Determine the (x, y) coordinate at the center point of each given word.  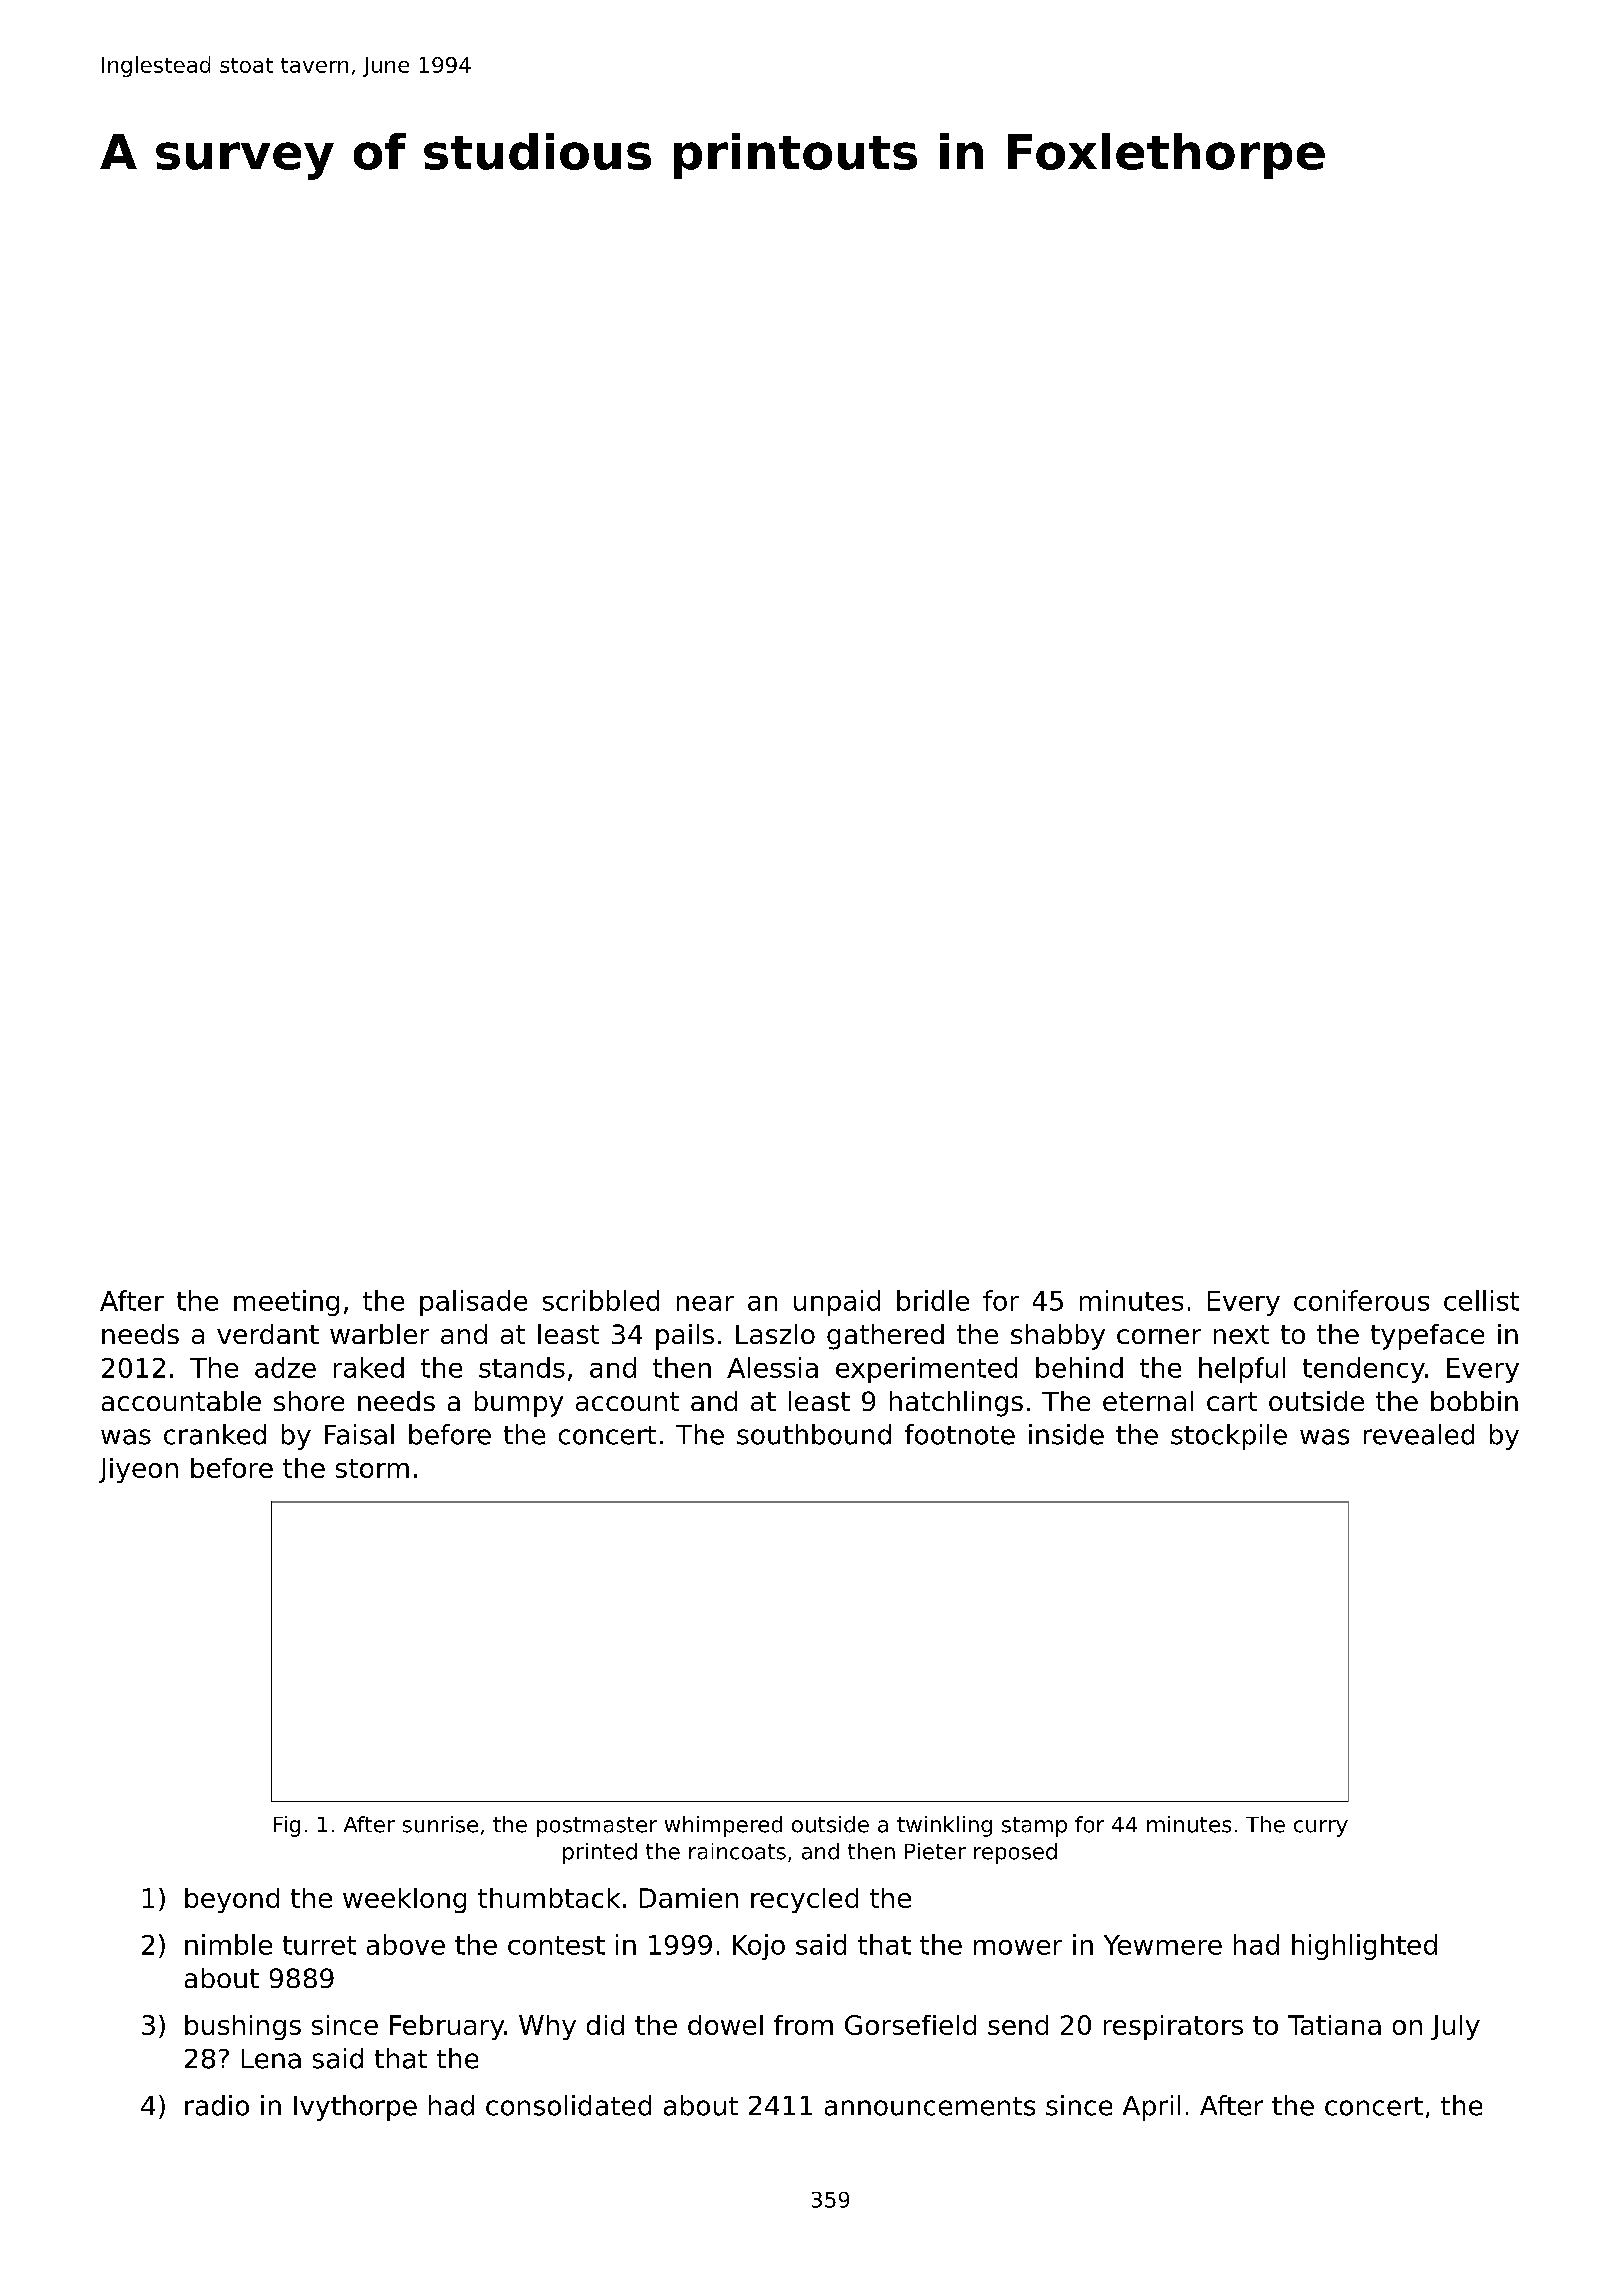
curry (1321, 1828)
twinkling (944, 1826)
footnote (960, 1434)
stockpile (1229, 1437)
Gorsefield (910, 2025)
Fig (287, 1826)
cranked (215, 1434)
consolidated (568, 2105)
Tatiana (1334, 2025)
